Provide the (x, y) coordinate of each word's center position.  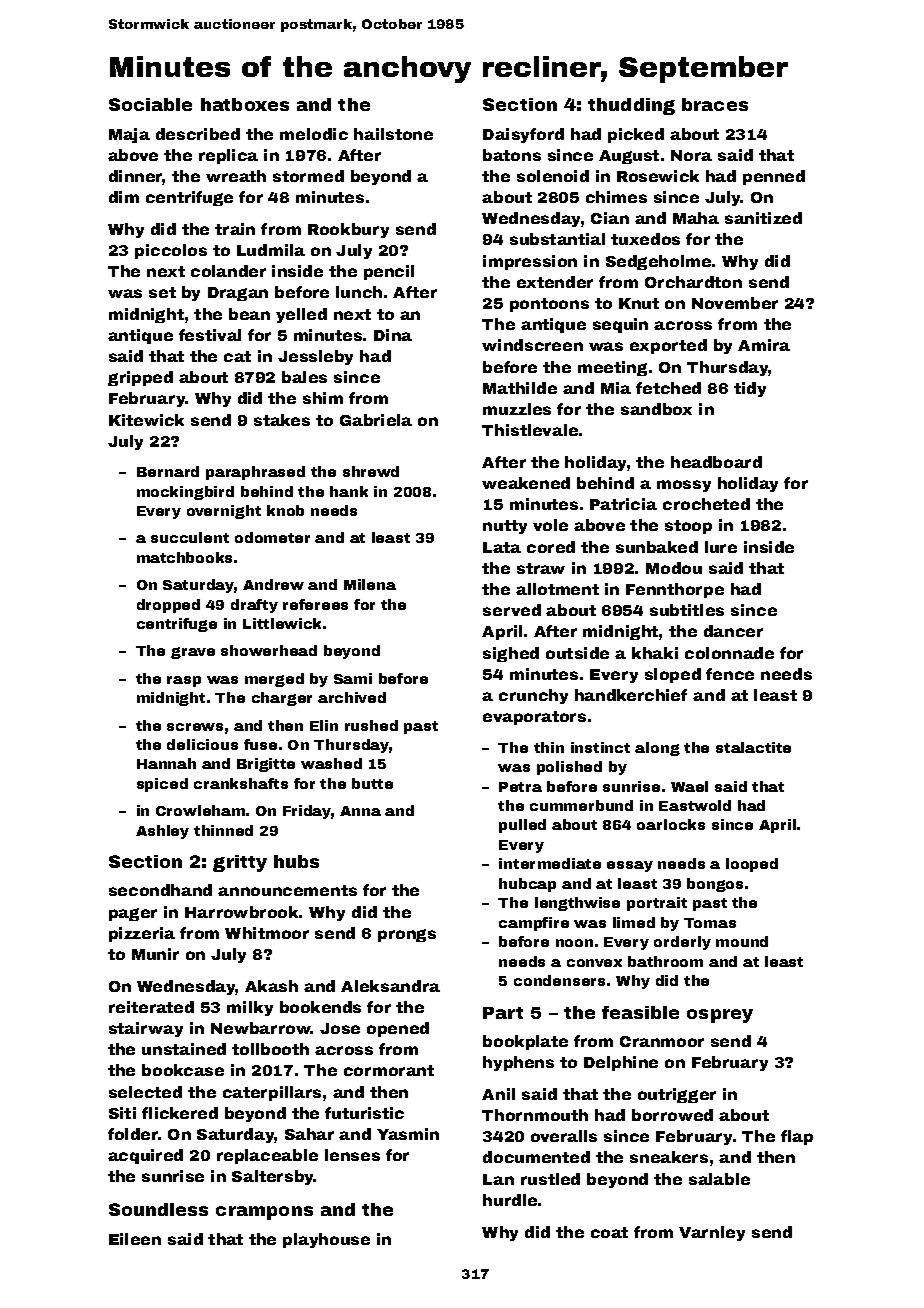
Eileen (135, 1239)
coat (609, 1232)
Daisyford (523, 135)
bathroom (665, 961)
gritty (240, 863)
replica (228, 156)
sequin (620, 325)
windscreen (532, 345)
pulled (522, 826)
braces (715, 104)
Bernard (168, 471)
